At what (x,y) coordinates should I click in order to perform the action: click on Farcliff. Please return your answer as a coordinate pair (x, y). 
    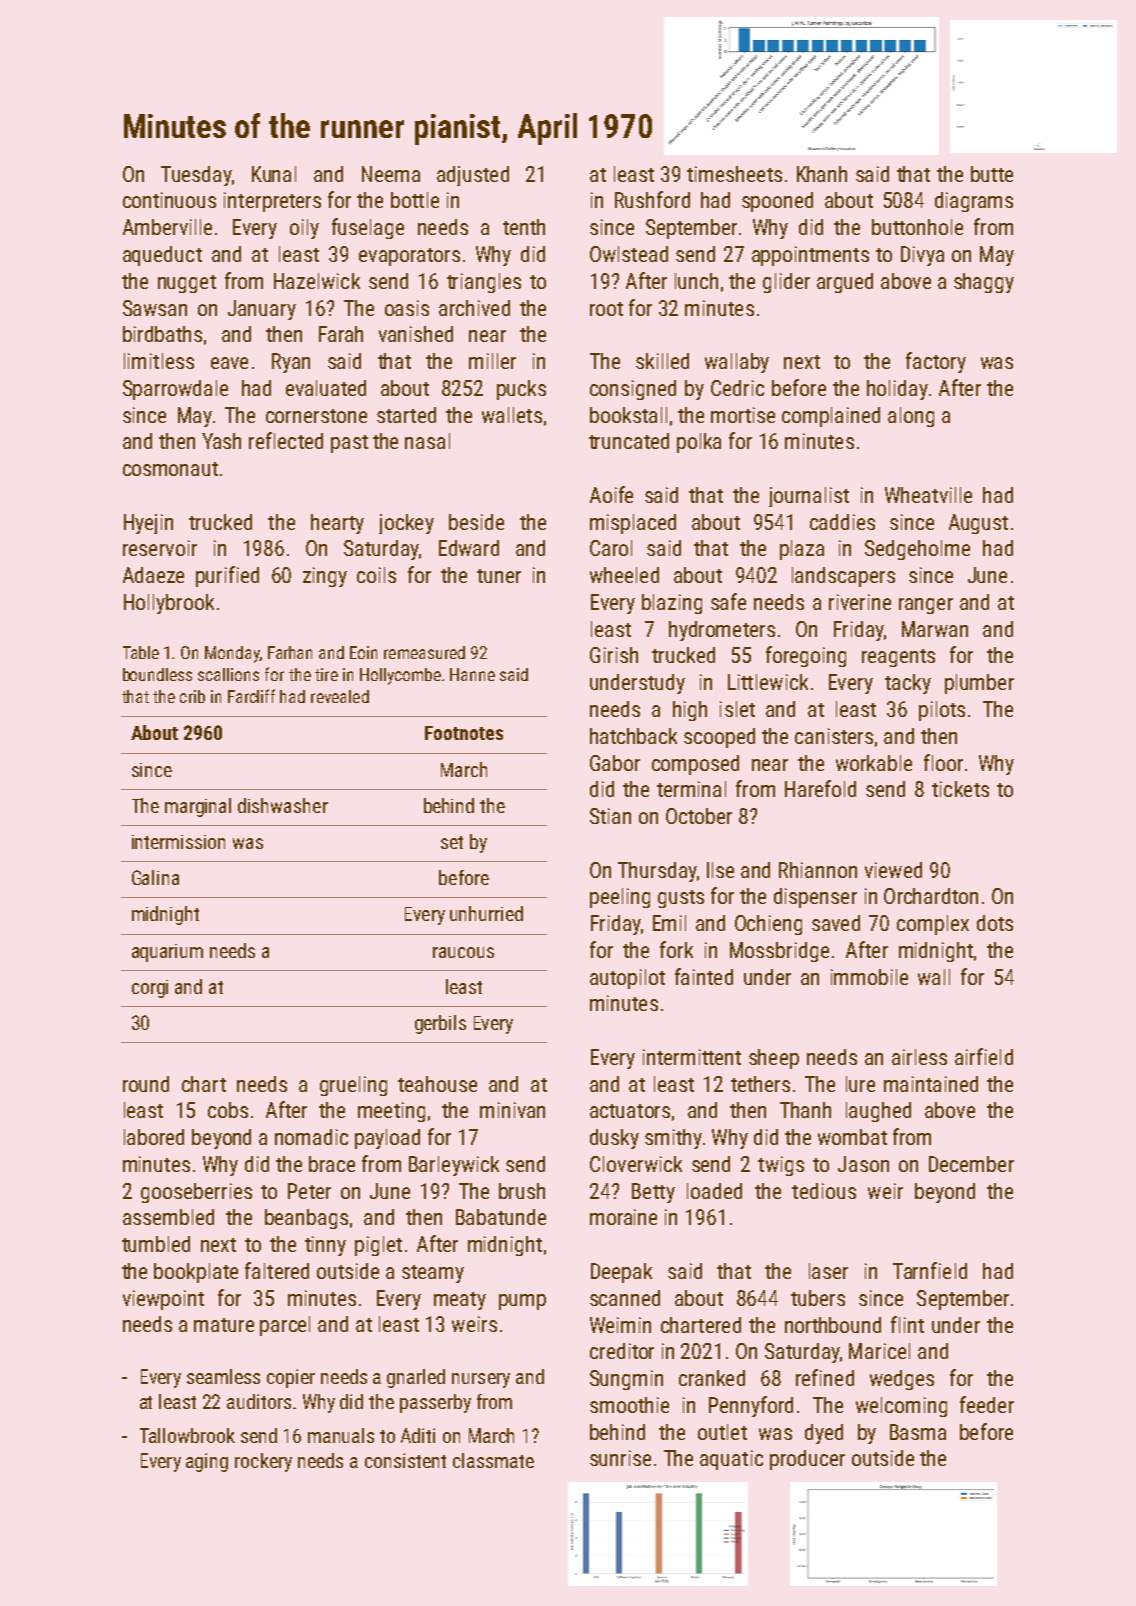
    Looking at the image, I should click on (251, 696).
